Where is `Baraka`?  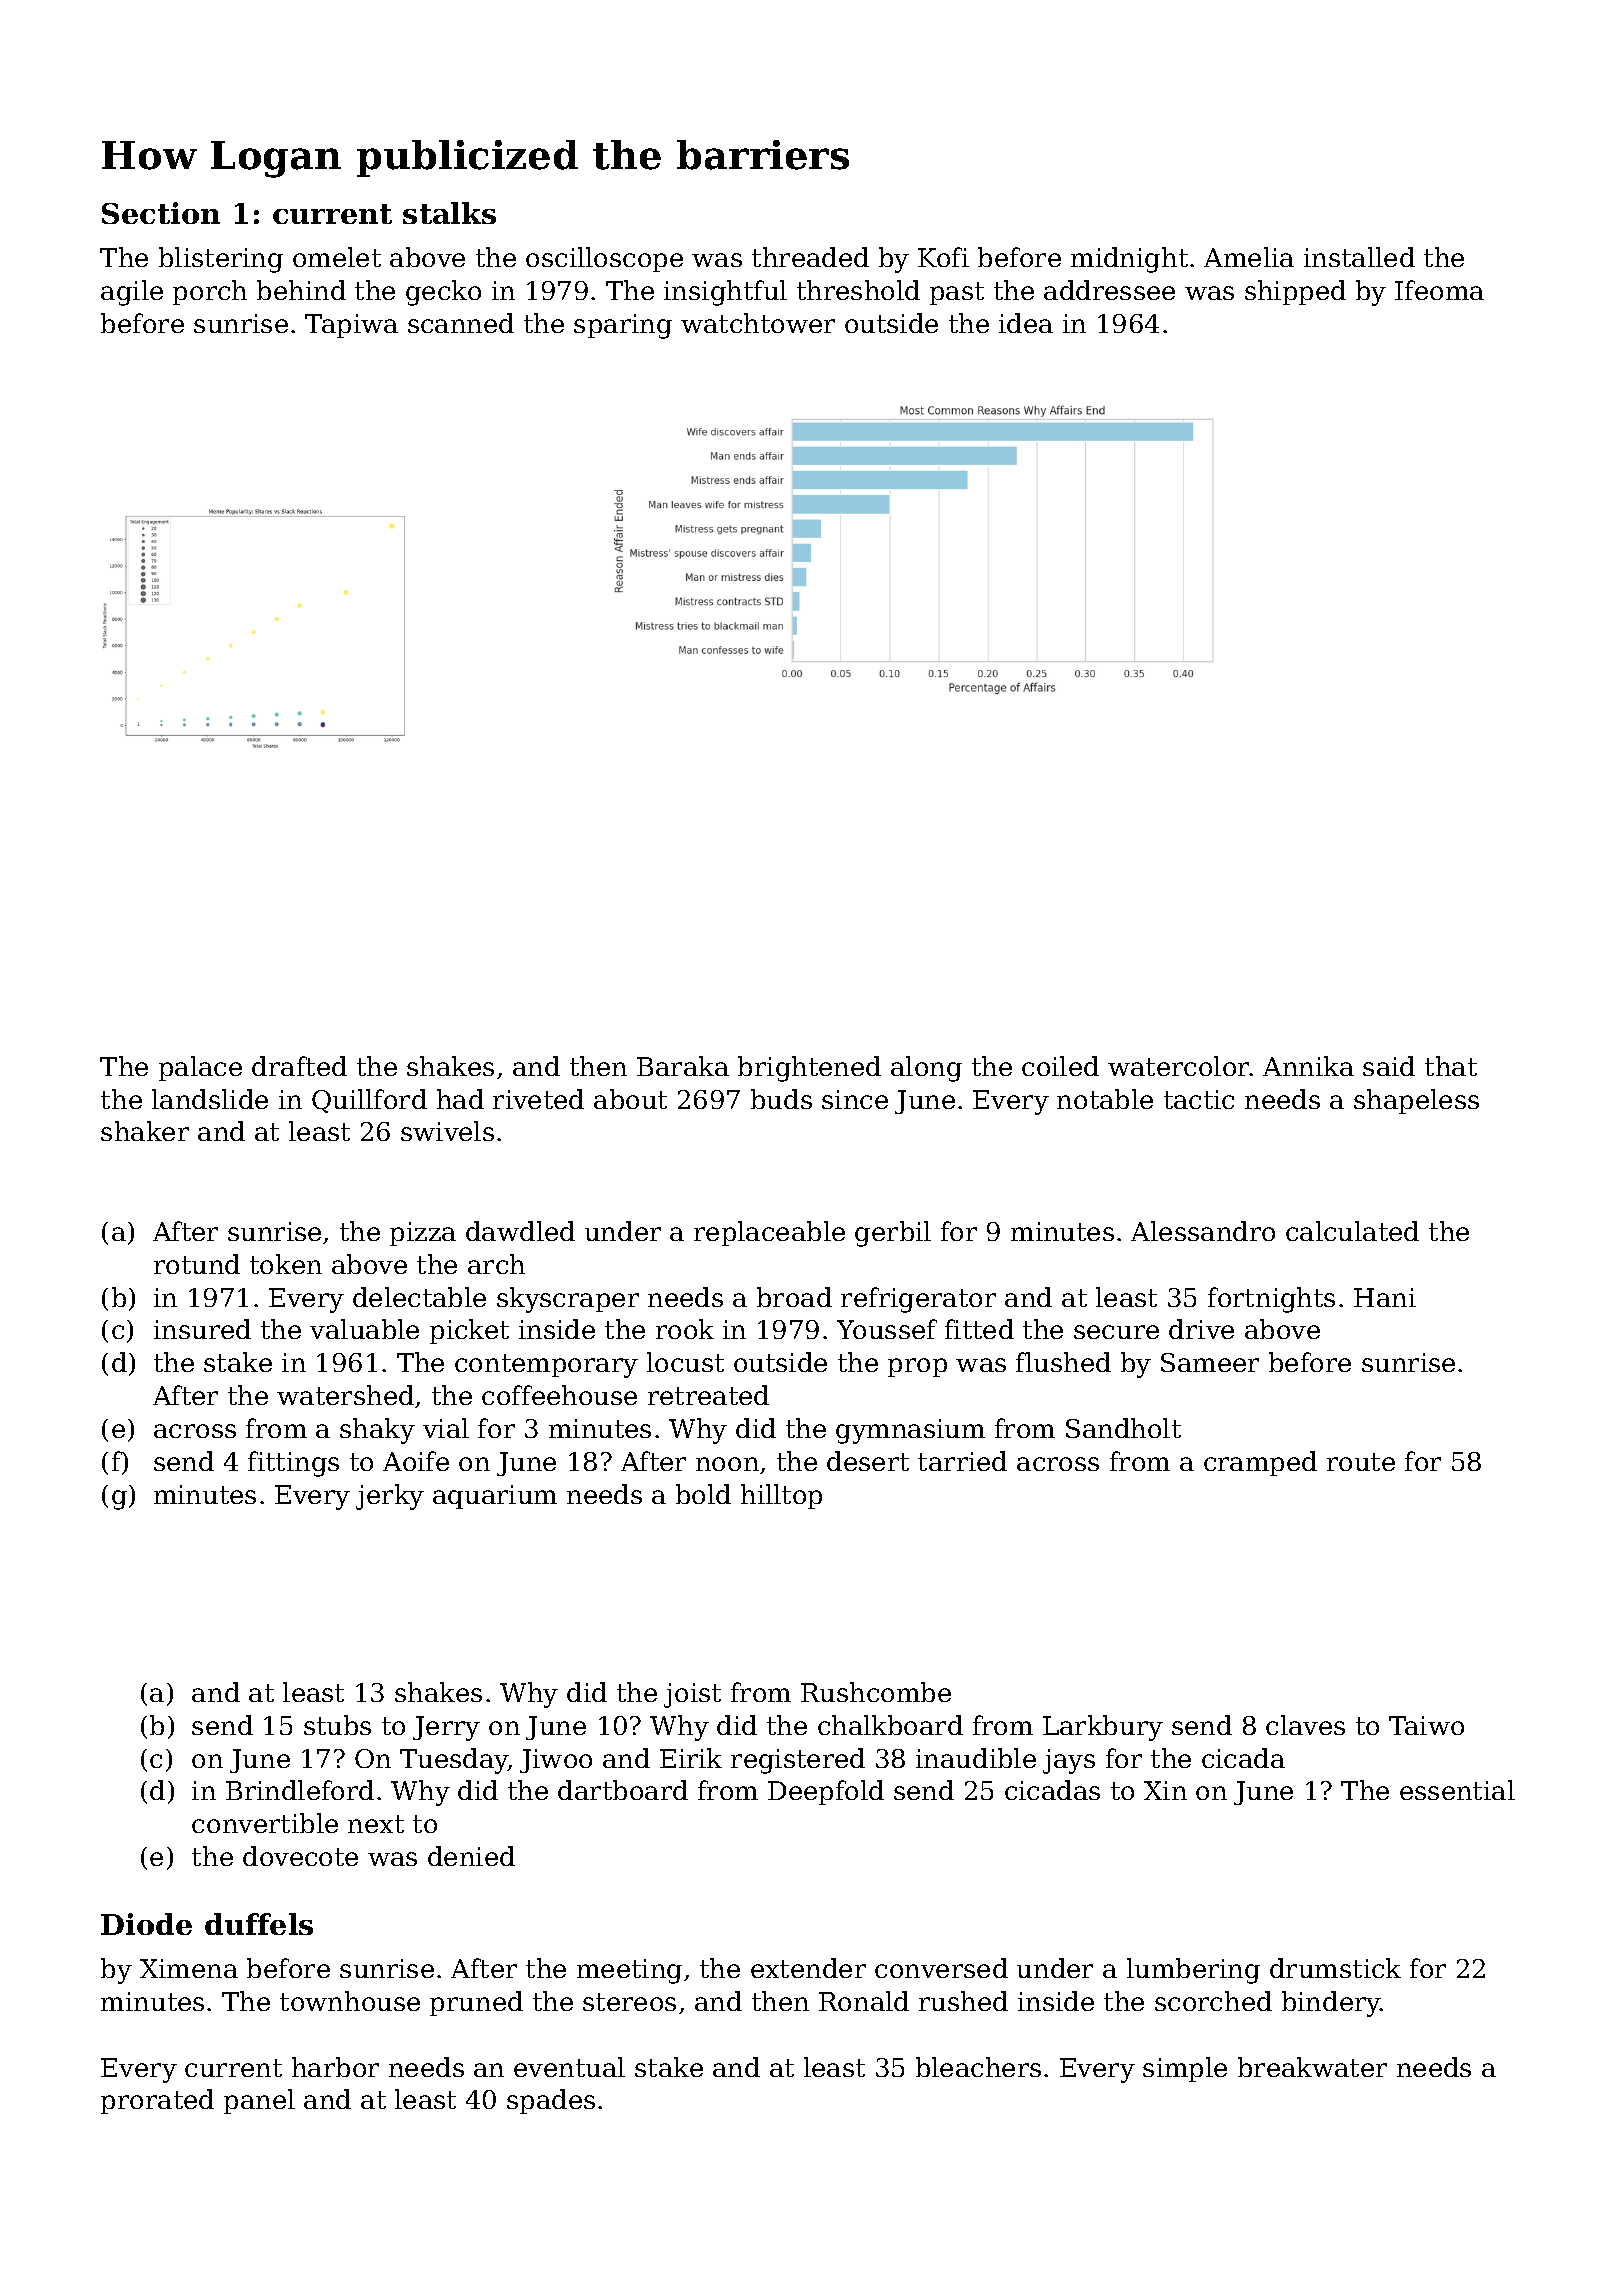 Baraka is located at coordinates (683, 1066).
